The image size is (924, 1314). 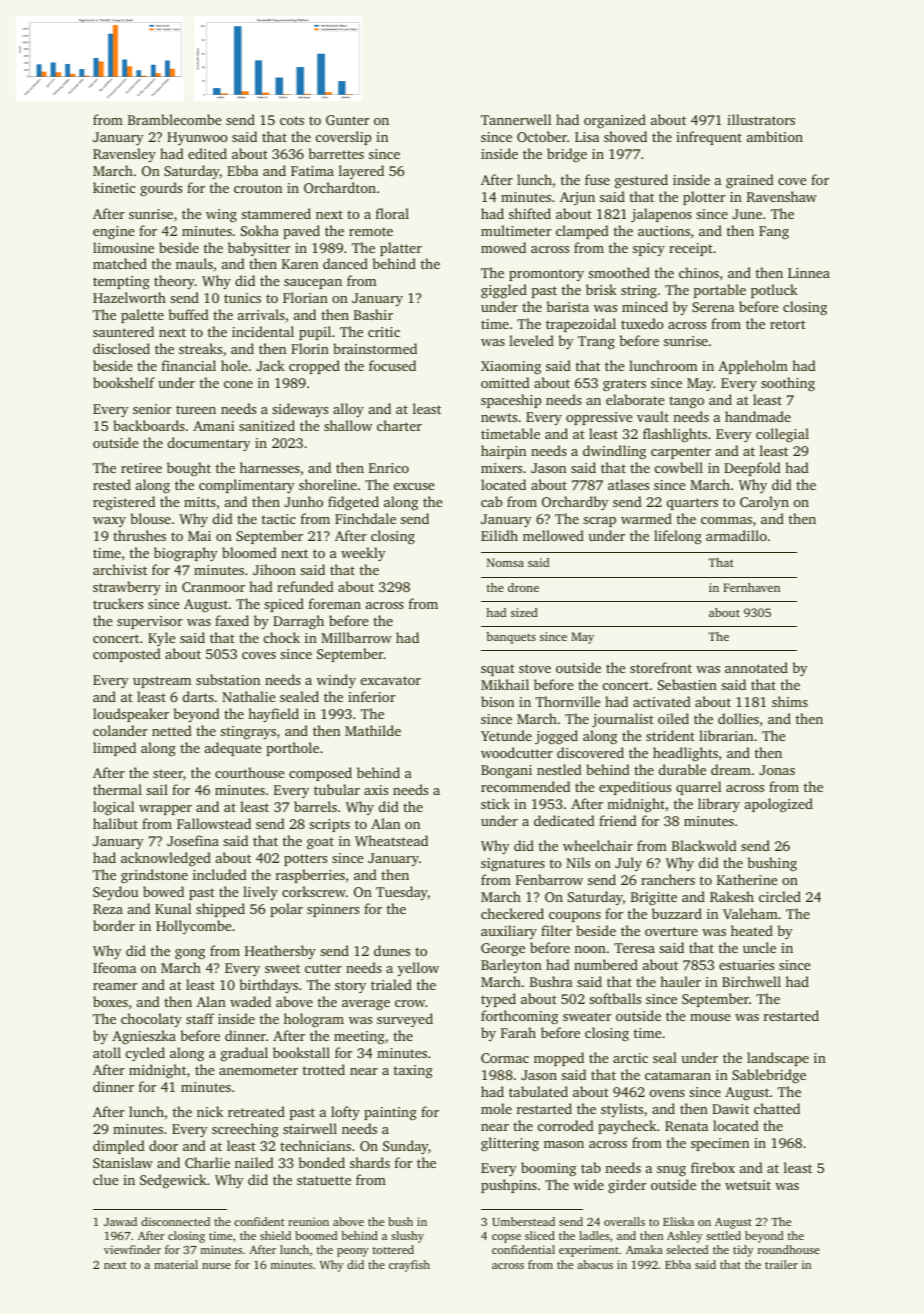 What do you see at coordinates (373, 314) in the screenshot?
I see `Bashir` at bounding box center [373, 314].
